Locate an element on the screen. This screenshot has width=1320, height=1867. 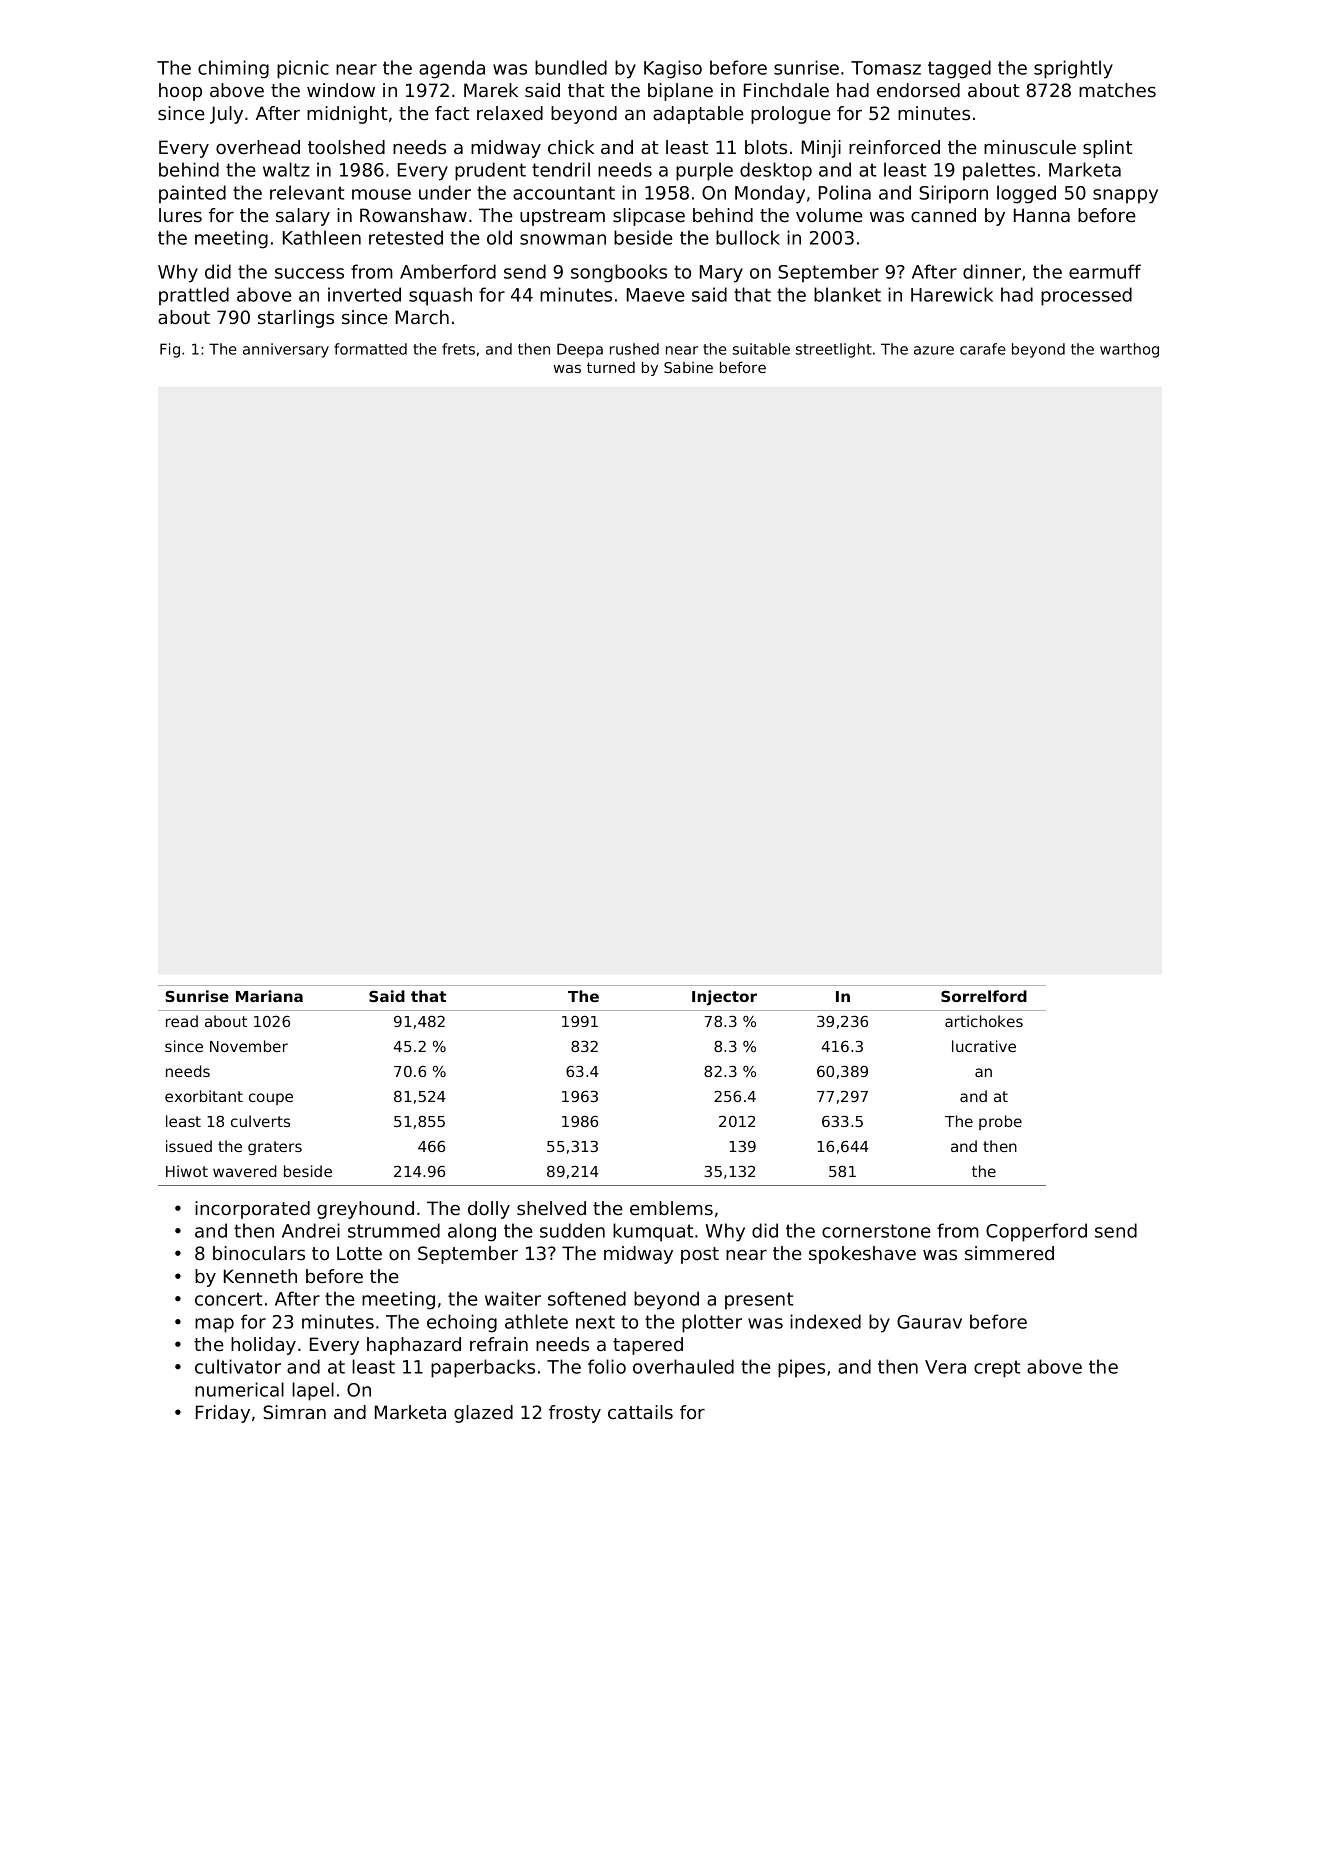
Sorrelford is located at coordinates (984, 996).
